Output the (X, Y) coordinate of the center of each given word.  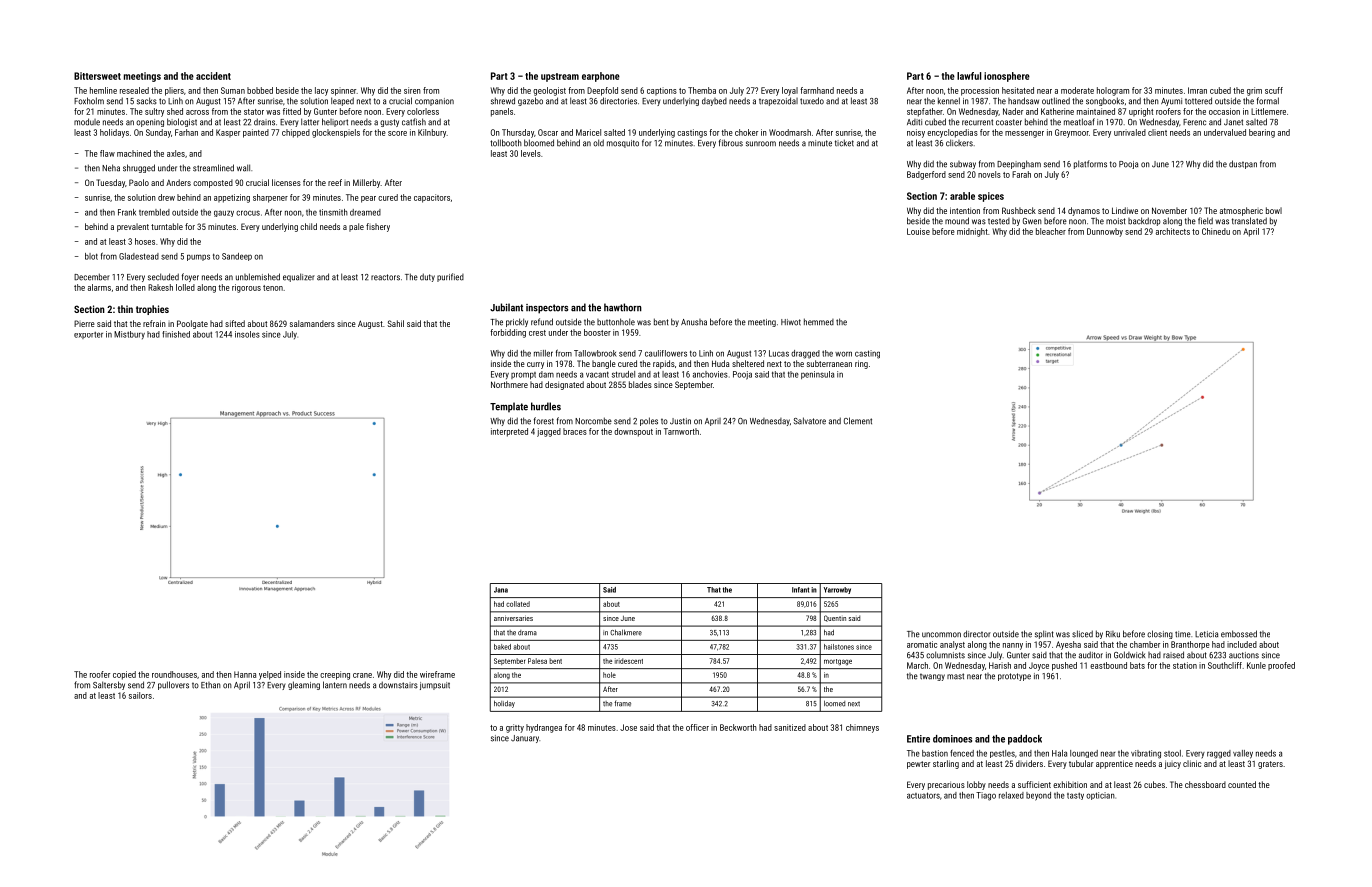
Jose (628, 727)
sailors (140, 695)
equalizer (299, 277)
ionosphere (1007, 77)
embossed (1239, 634)
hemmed (819, 322)
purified (450, 277)
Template (509, 407)
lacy (321, 91)
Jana (501, 590)
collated (518, 604)
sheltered (748, 363)
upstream (560, 77)
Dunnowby (1105, 232)
